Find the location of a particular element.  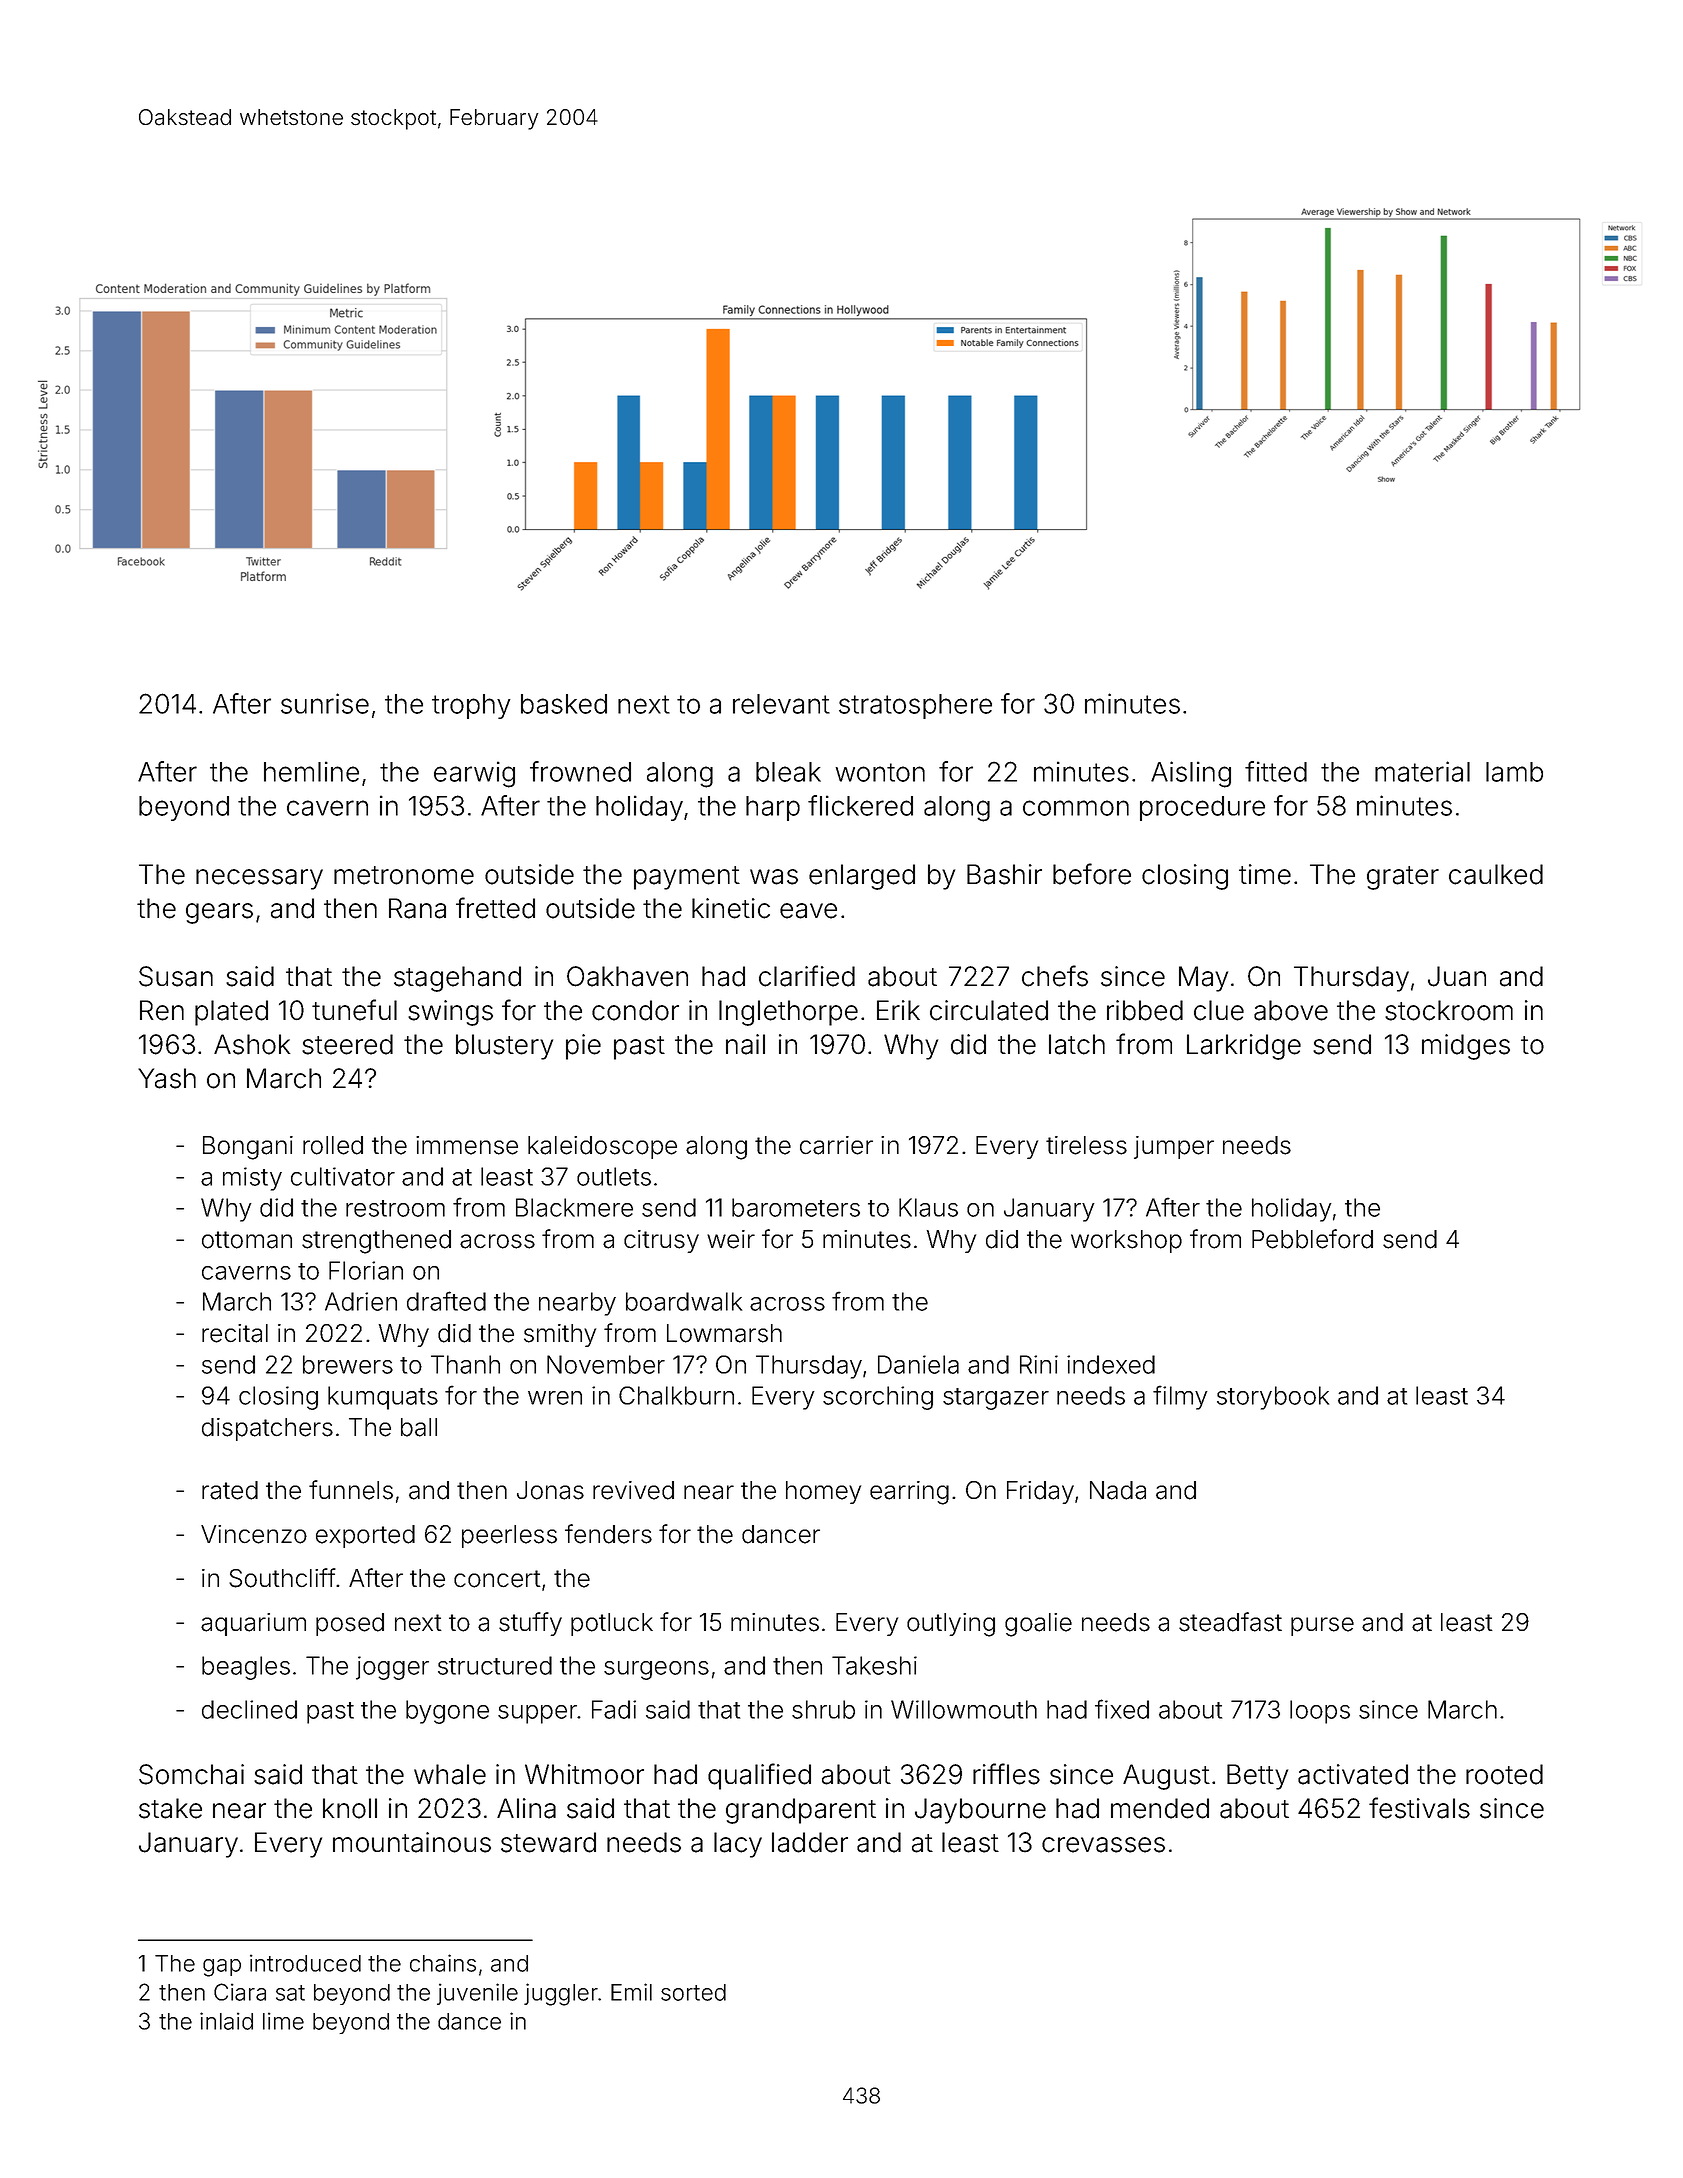

loops is located at coordinates (1320, 1712).
